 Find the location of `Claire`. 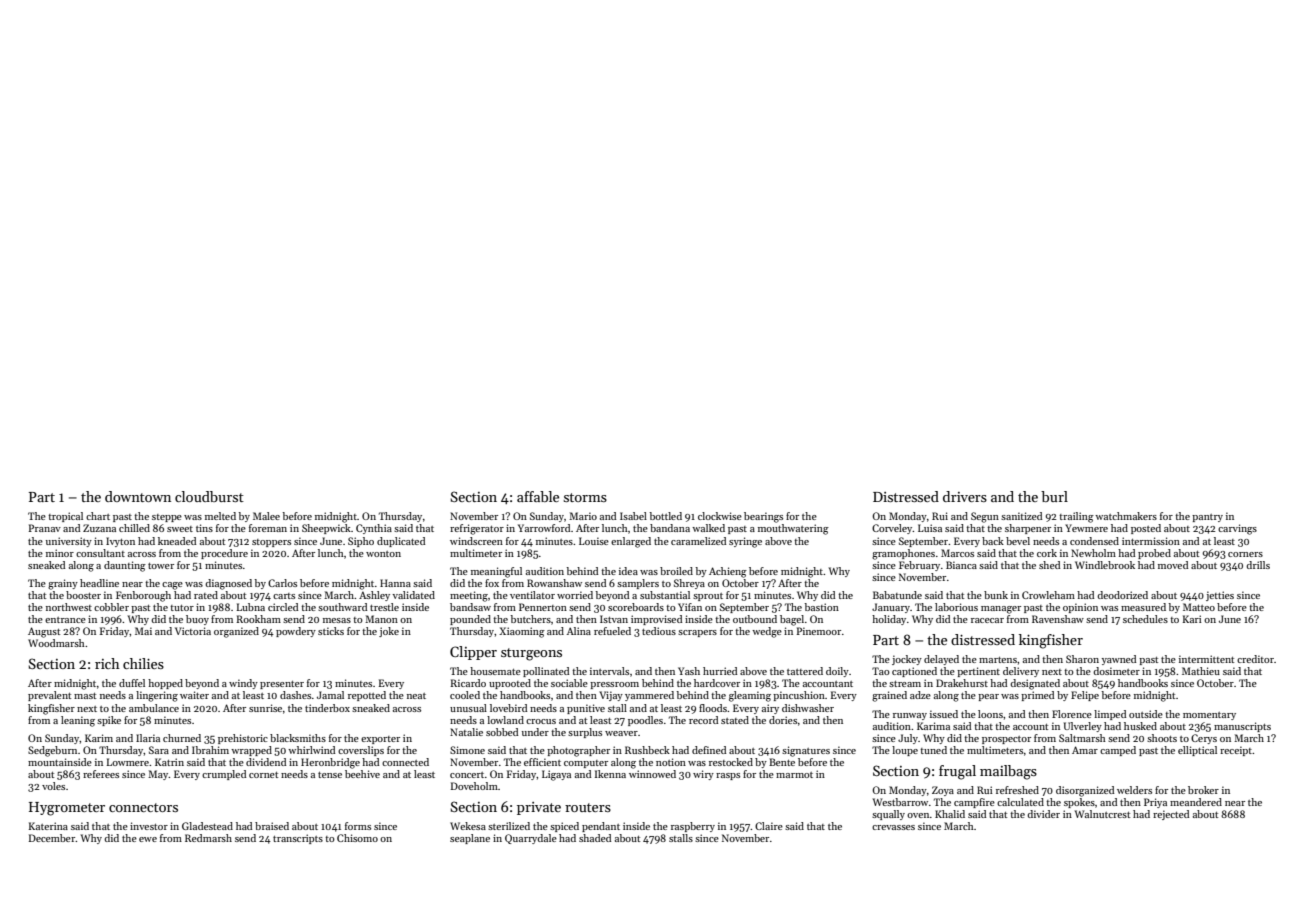

Claire is located at coordinates (769, 826).
